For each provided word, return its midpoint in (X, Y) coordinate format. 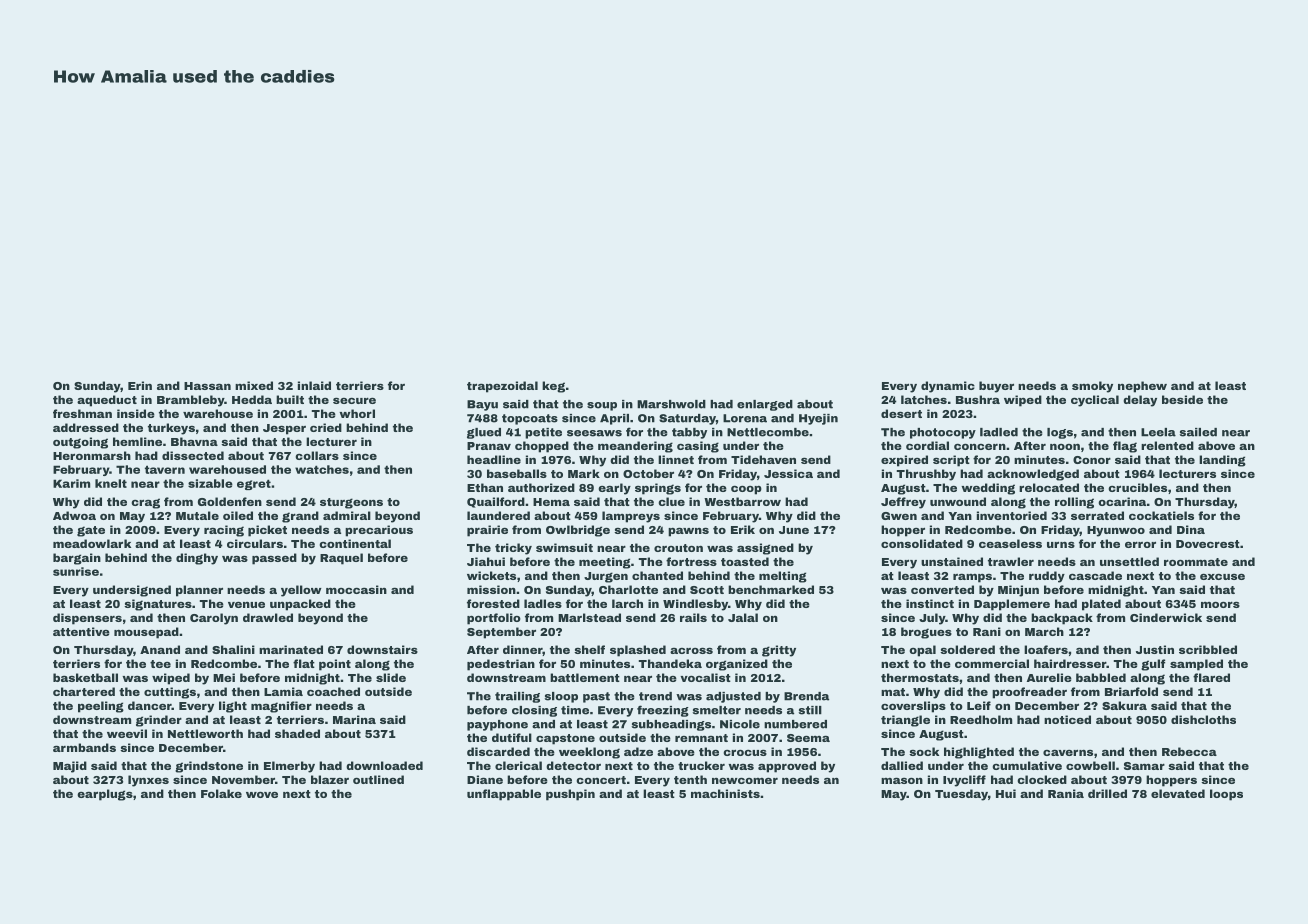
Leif (979, 705)
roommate (1196, 562)
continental (355, 543)
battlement (585, 677)
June (794, 530)
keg (553, 387)
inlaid (314, 385)
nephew (1142, 387)
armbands (84, 747)
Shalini (233, 649)
